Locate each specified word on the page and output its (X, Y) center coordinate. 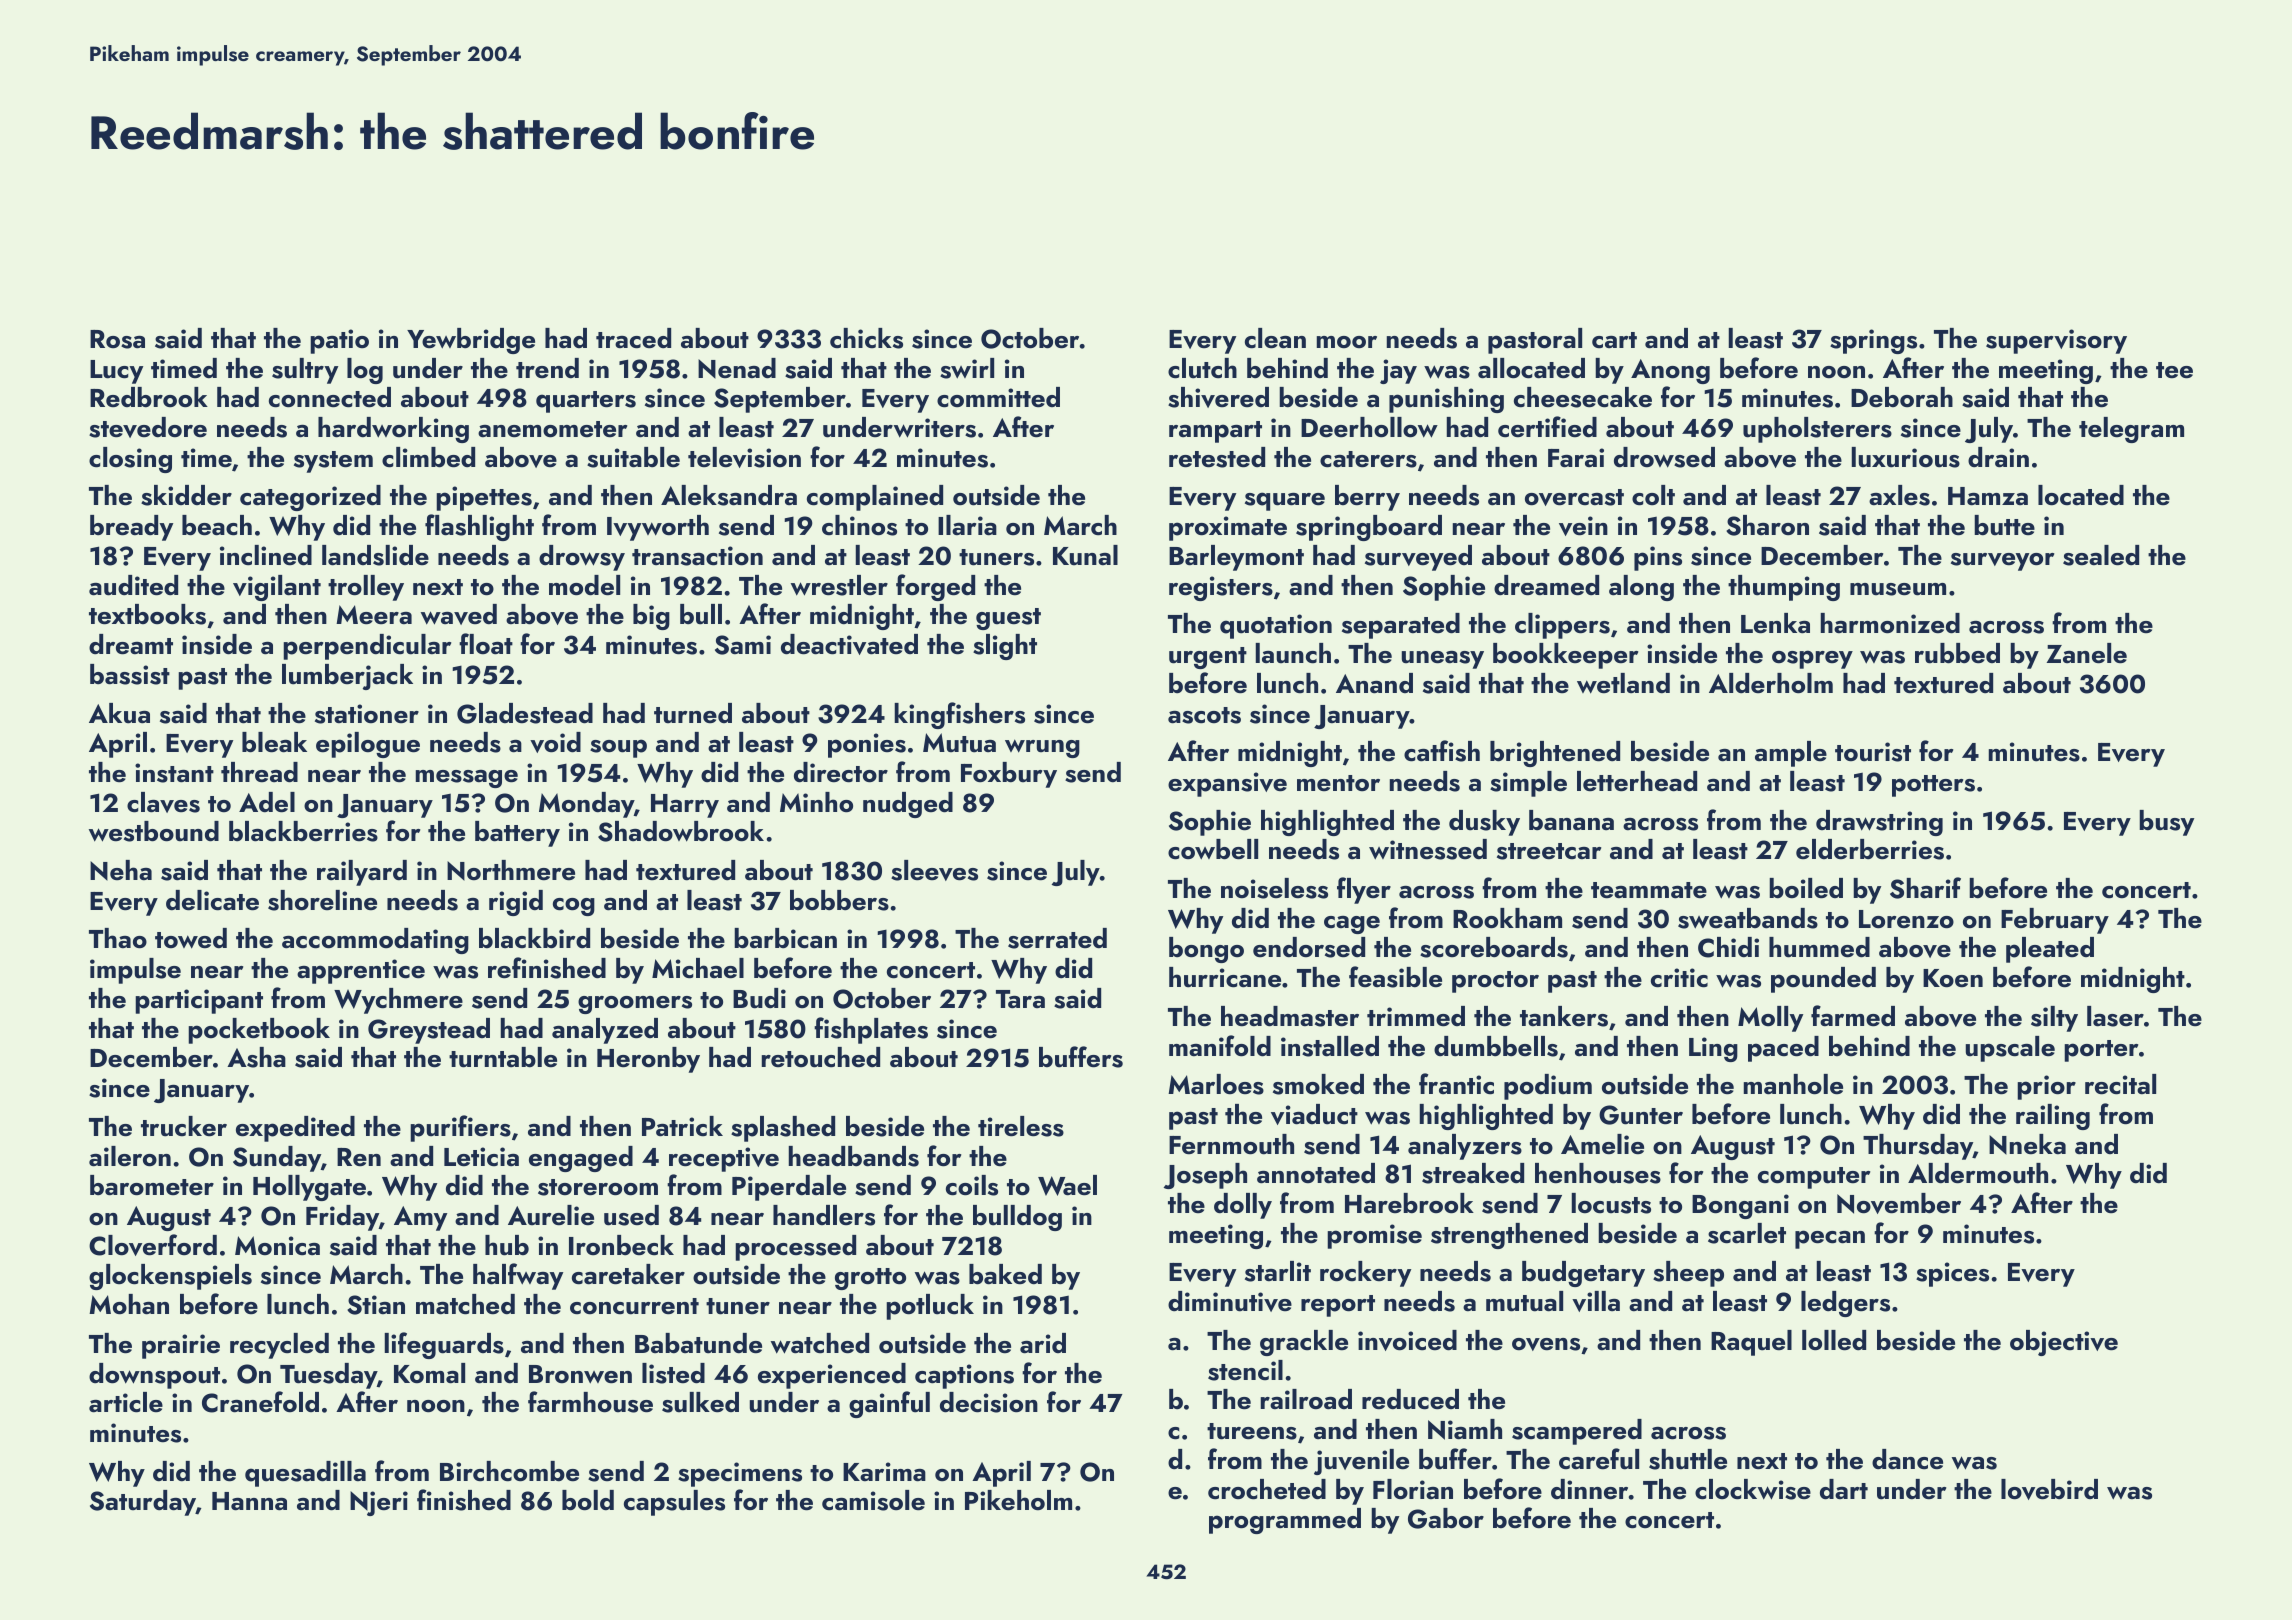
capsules (674, 1503)
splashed (783, 1129)
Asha (256, 1057)
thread (259, 772)
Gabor (1446, 1518)
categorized (310, 498)
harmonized (1890, 623)
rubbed (1957, 653)
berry (1367, 498)
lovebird (2049, 1489)
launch (1293, 653)
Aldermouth (1978, 1173)
